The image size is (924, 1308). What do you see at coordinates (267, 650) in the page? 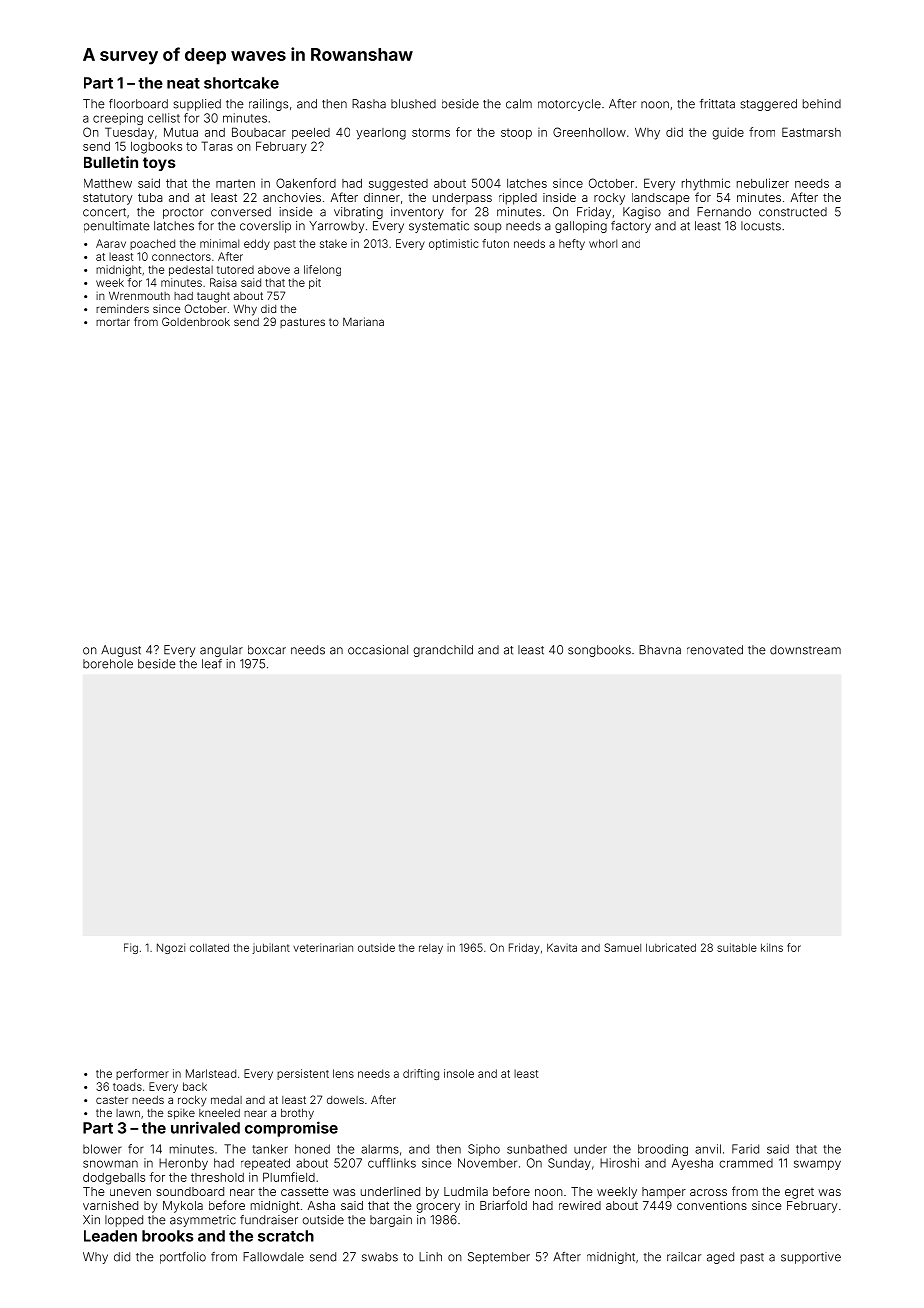
I see `boxcar` at bounding box center [267, 650].
